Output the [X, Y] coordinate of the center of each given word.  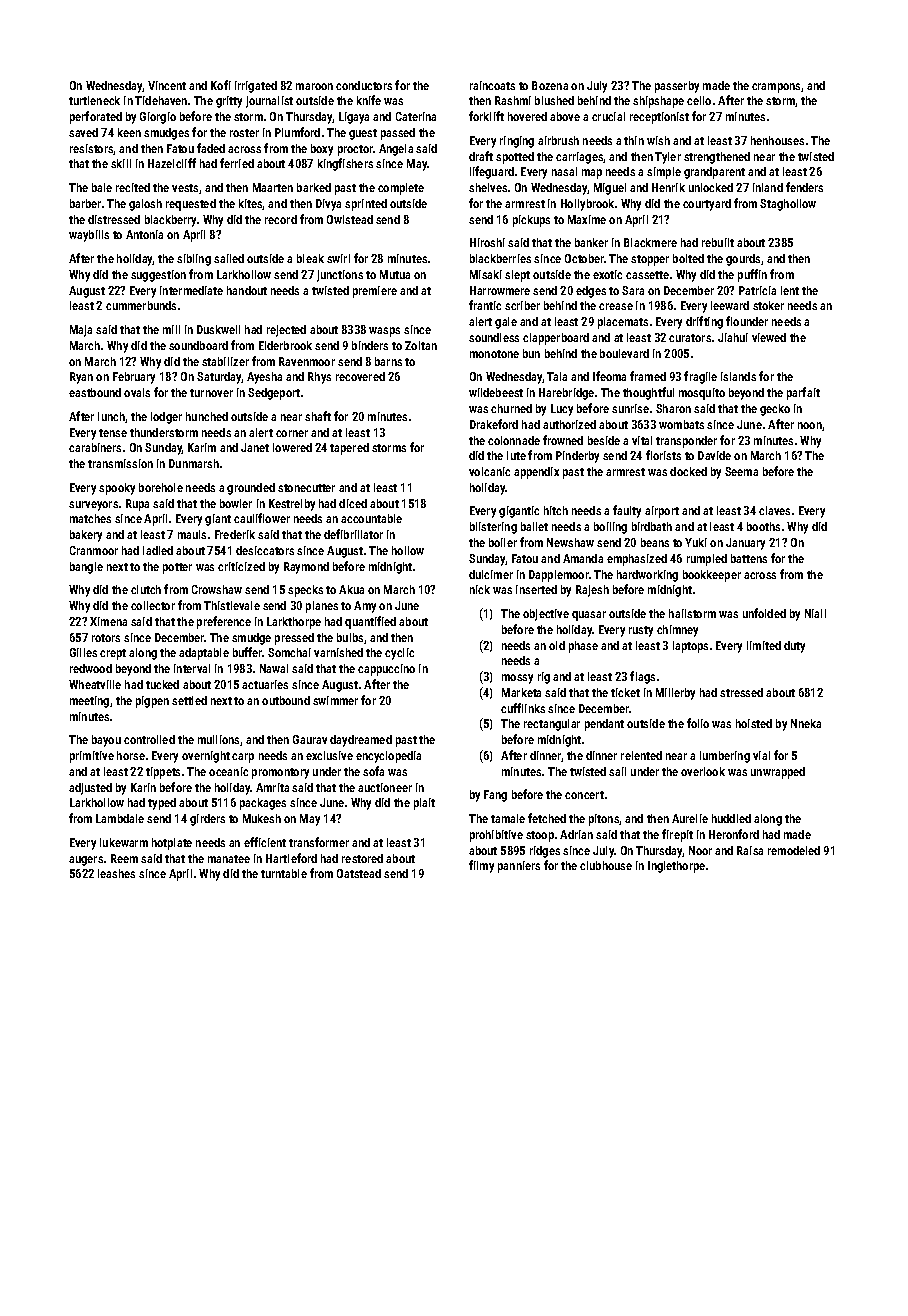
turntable [284, 873]
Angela [396, 150]
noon [810, 425]
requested [191, 205]
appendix [536, 473]
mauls [192, 534]
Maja [81, 331]
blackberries [500, 258]
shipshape [658, 102]
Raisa [750, 850]
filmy [481, 866]
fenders [804, 187]
